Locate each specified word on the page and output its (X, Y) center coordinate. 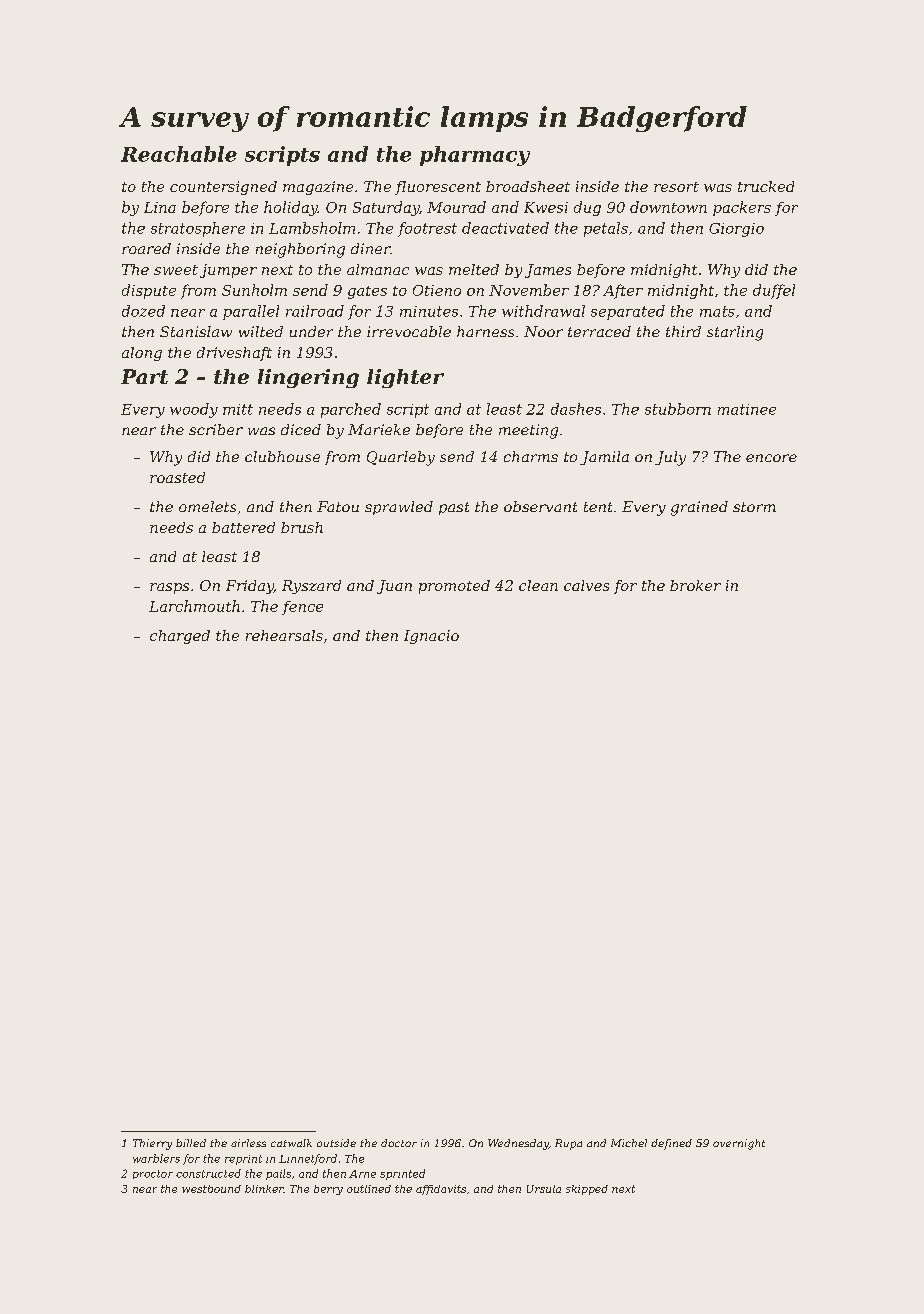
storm (754, 507)
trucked (766, 186)
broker (695, 585)
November (529, 290)
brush (302, 527)
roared (146, 248)
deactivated (505, 228)
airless (248, 1143)
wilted (261, 331)
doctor (399, 1143)
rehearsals (284, 635)
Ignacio (431, 637)
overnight (739, 1144)
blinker (264, 1189)
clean (538, 585)
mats (717, 311)
